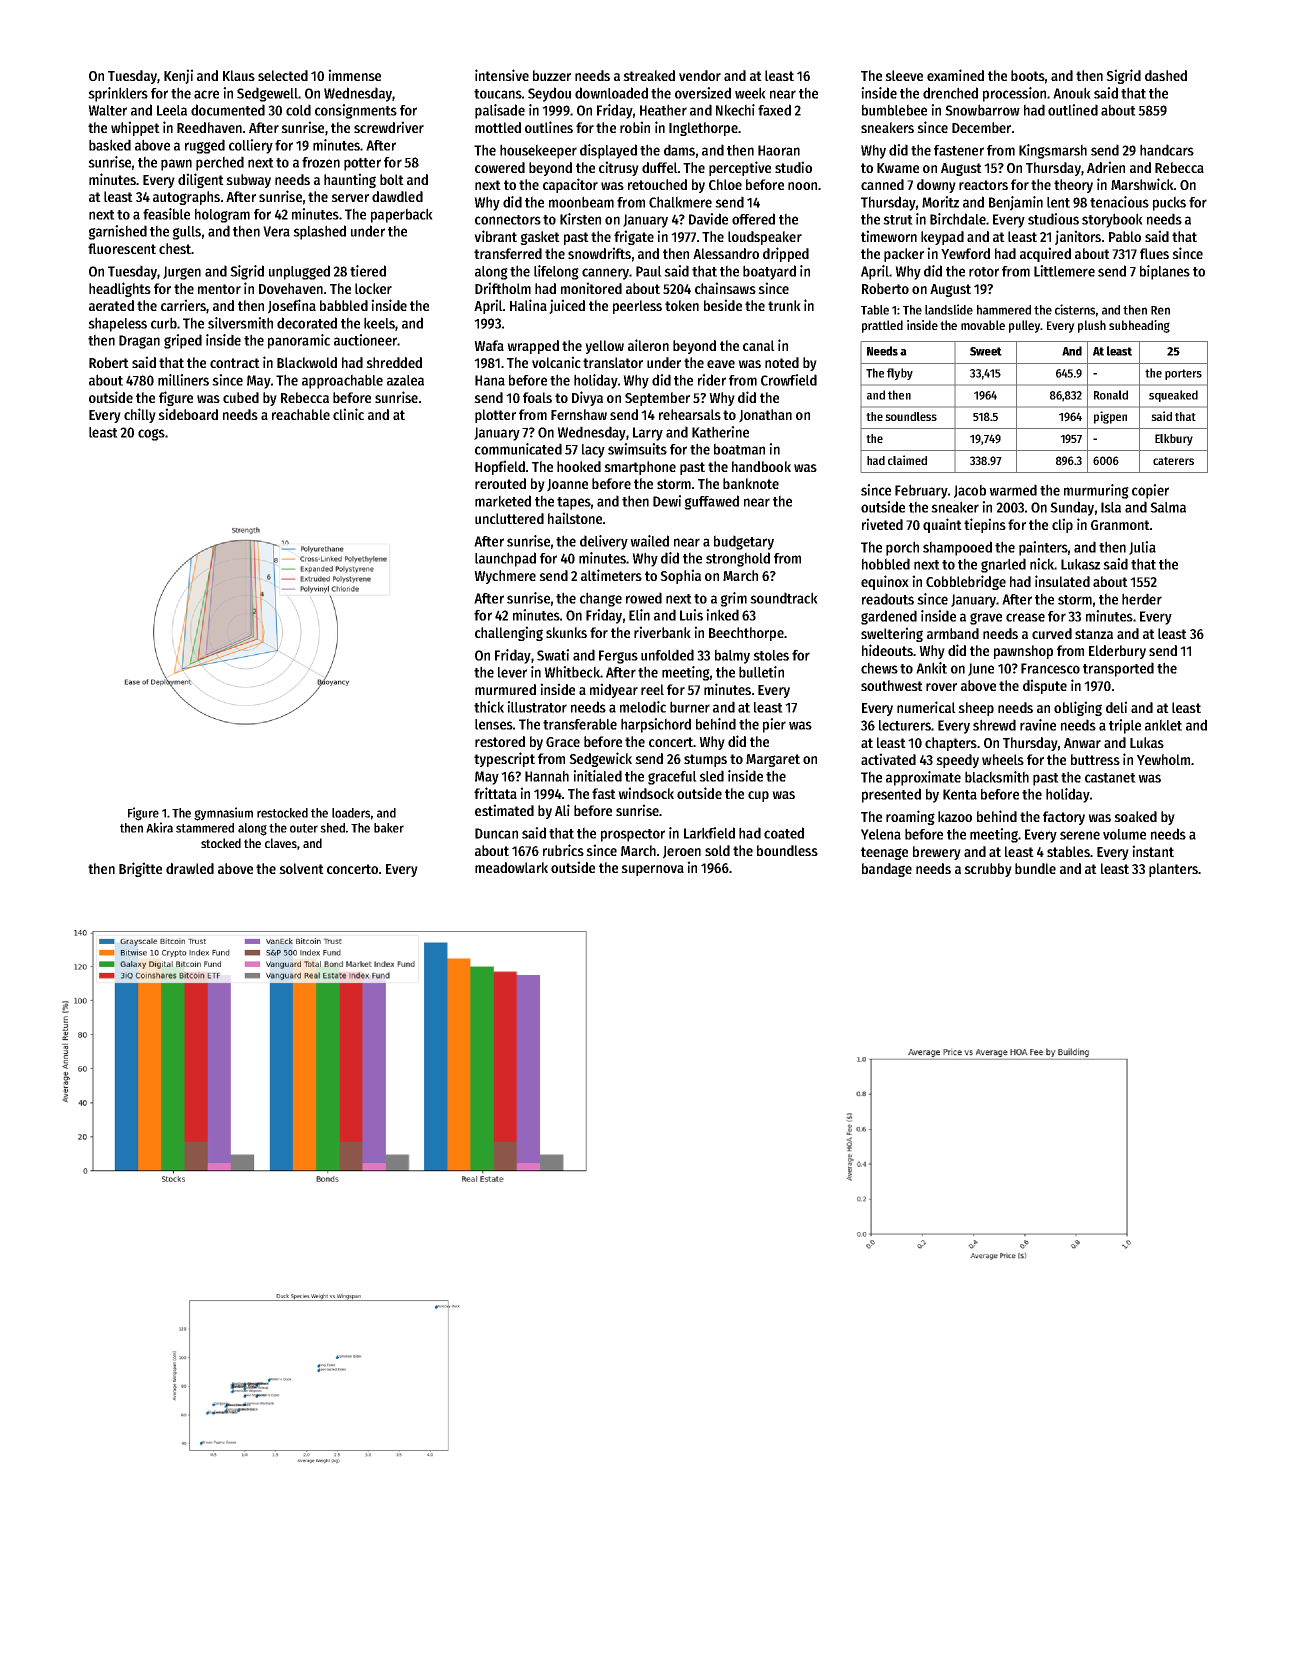  Describe the element at coordinates (172, 110) in the screenshot. I see `Leela` at that location.
